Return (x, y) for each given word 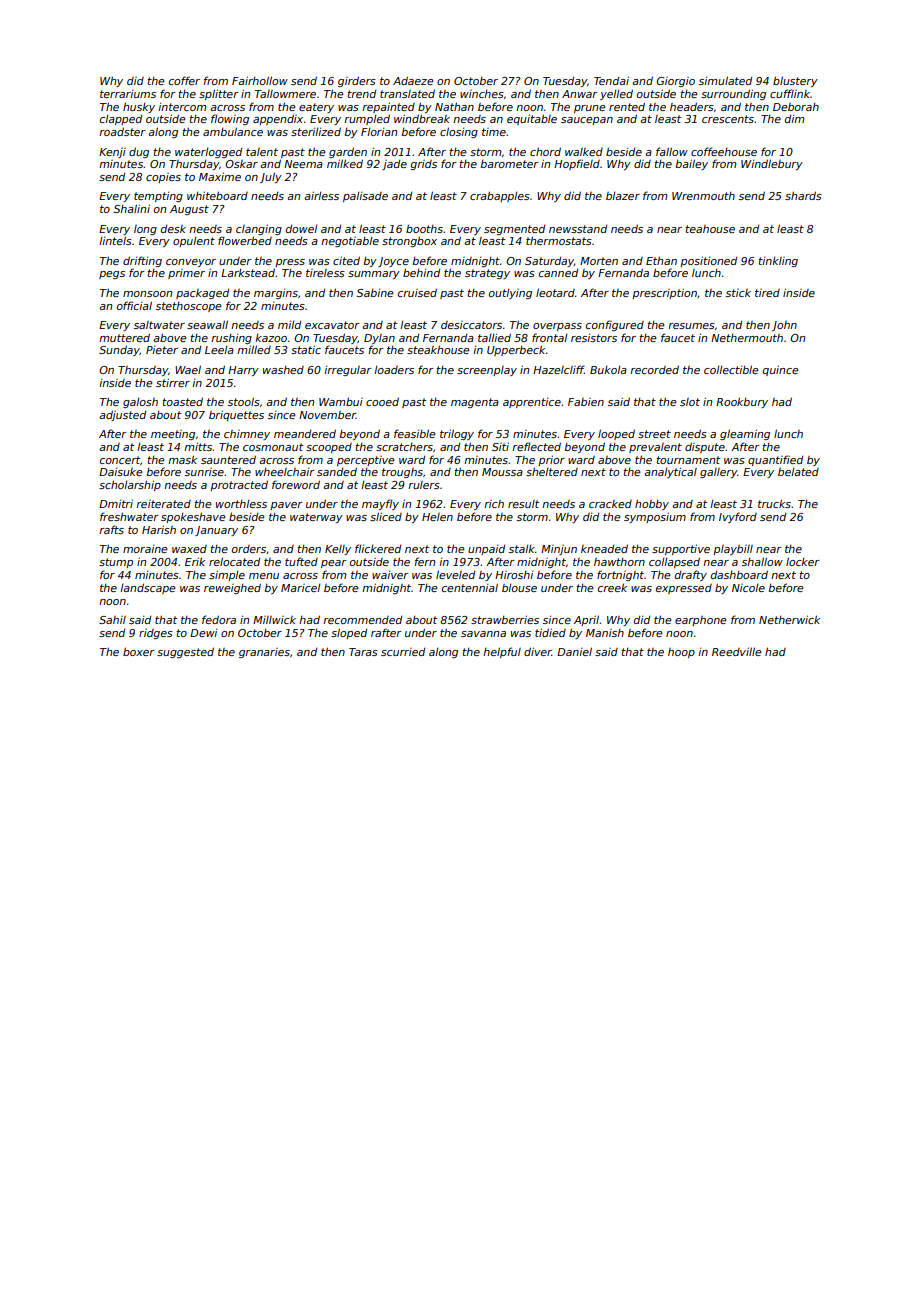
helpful (502, 652)
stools (244, 401)
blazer (623, 196)
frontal (549, 337)
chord (545, 151)
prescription (664, 293)
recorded (654, 369)
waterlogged (208, 153)
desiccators (471, 325)
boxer (139, 651)
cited (346, 260)
